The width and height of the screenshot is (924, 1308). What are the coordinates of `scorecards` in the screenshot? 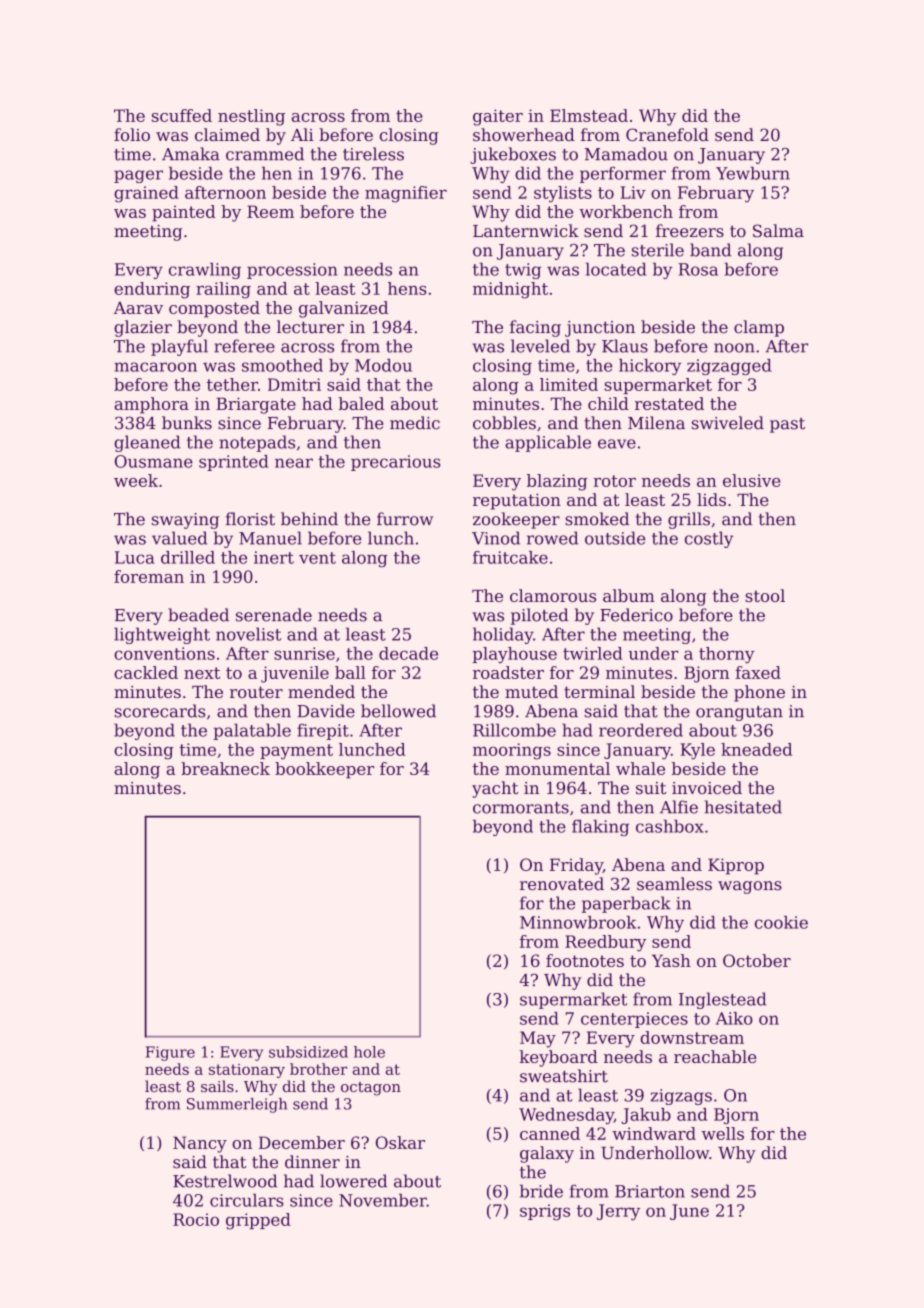 It's located at (160, 711).
